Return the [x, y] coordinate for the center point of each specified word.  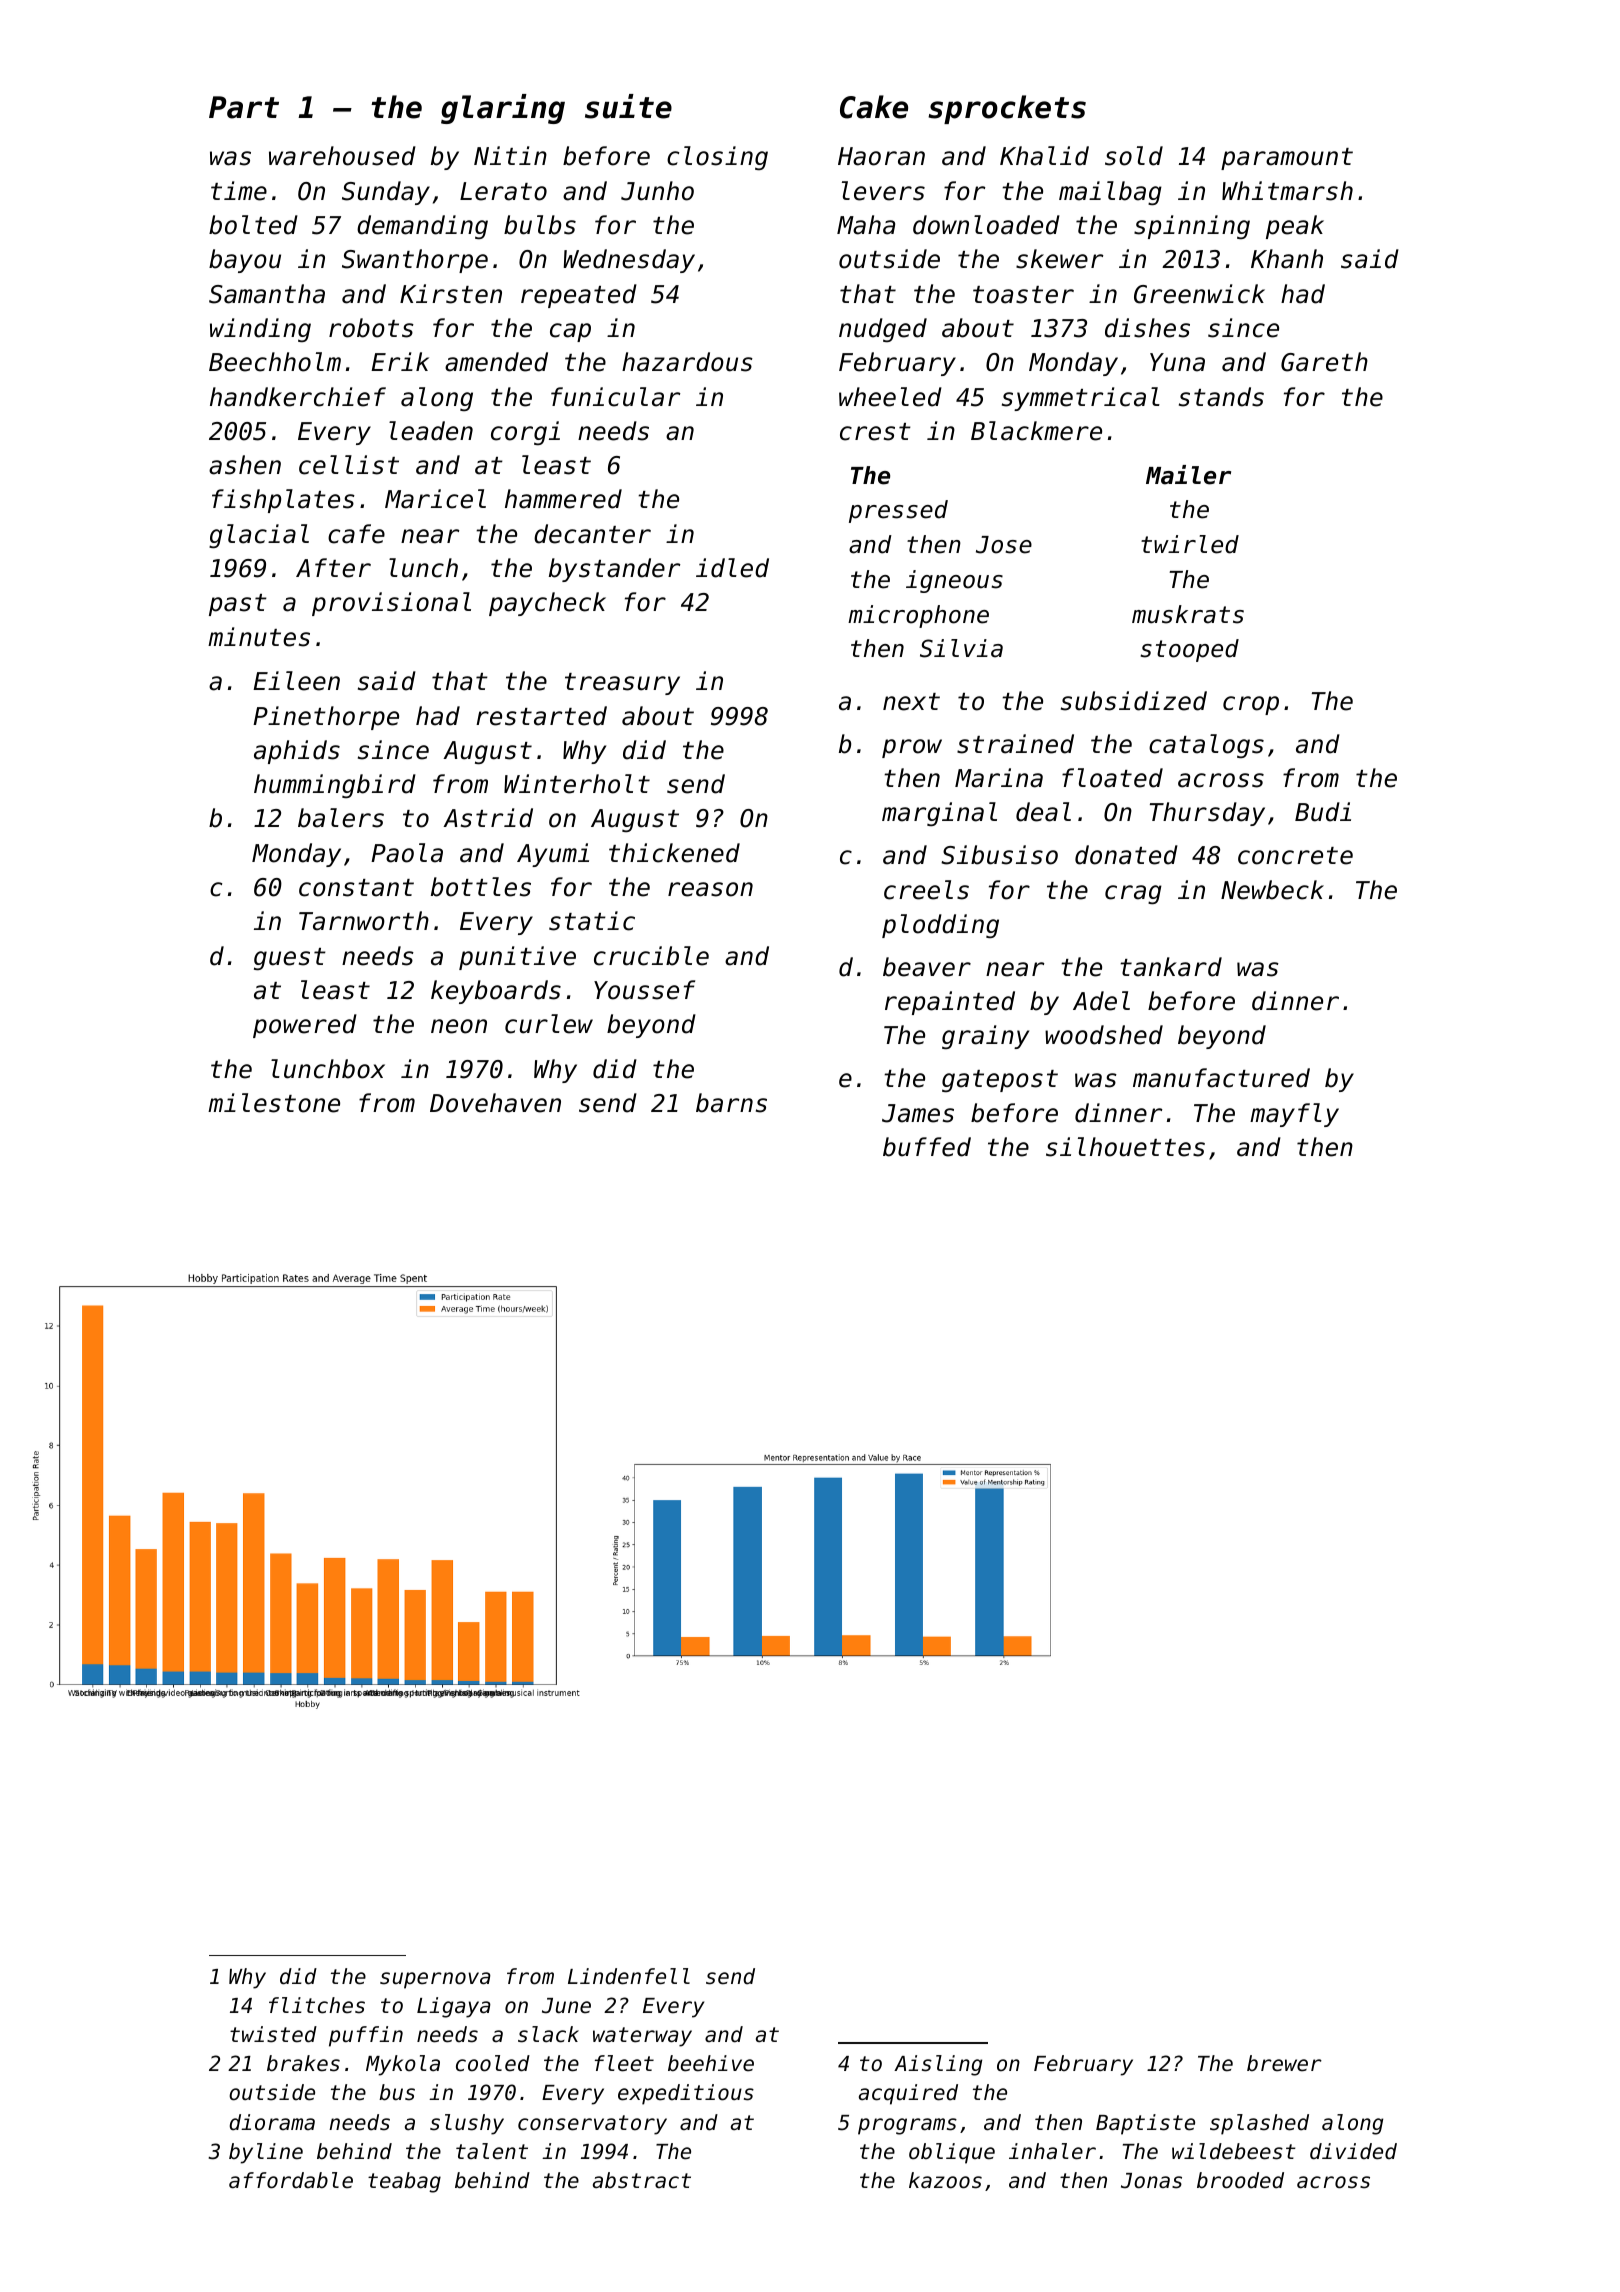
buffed [927, 1147]
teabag [404, 2182]
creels [926, 890]
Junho [657, 191]
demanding [422, 227]
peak [1295, 227]
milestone [274, 1103]
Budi [1323, 812]
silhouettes [1125, 1147]
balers [341, 818]
